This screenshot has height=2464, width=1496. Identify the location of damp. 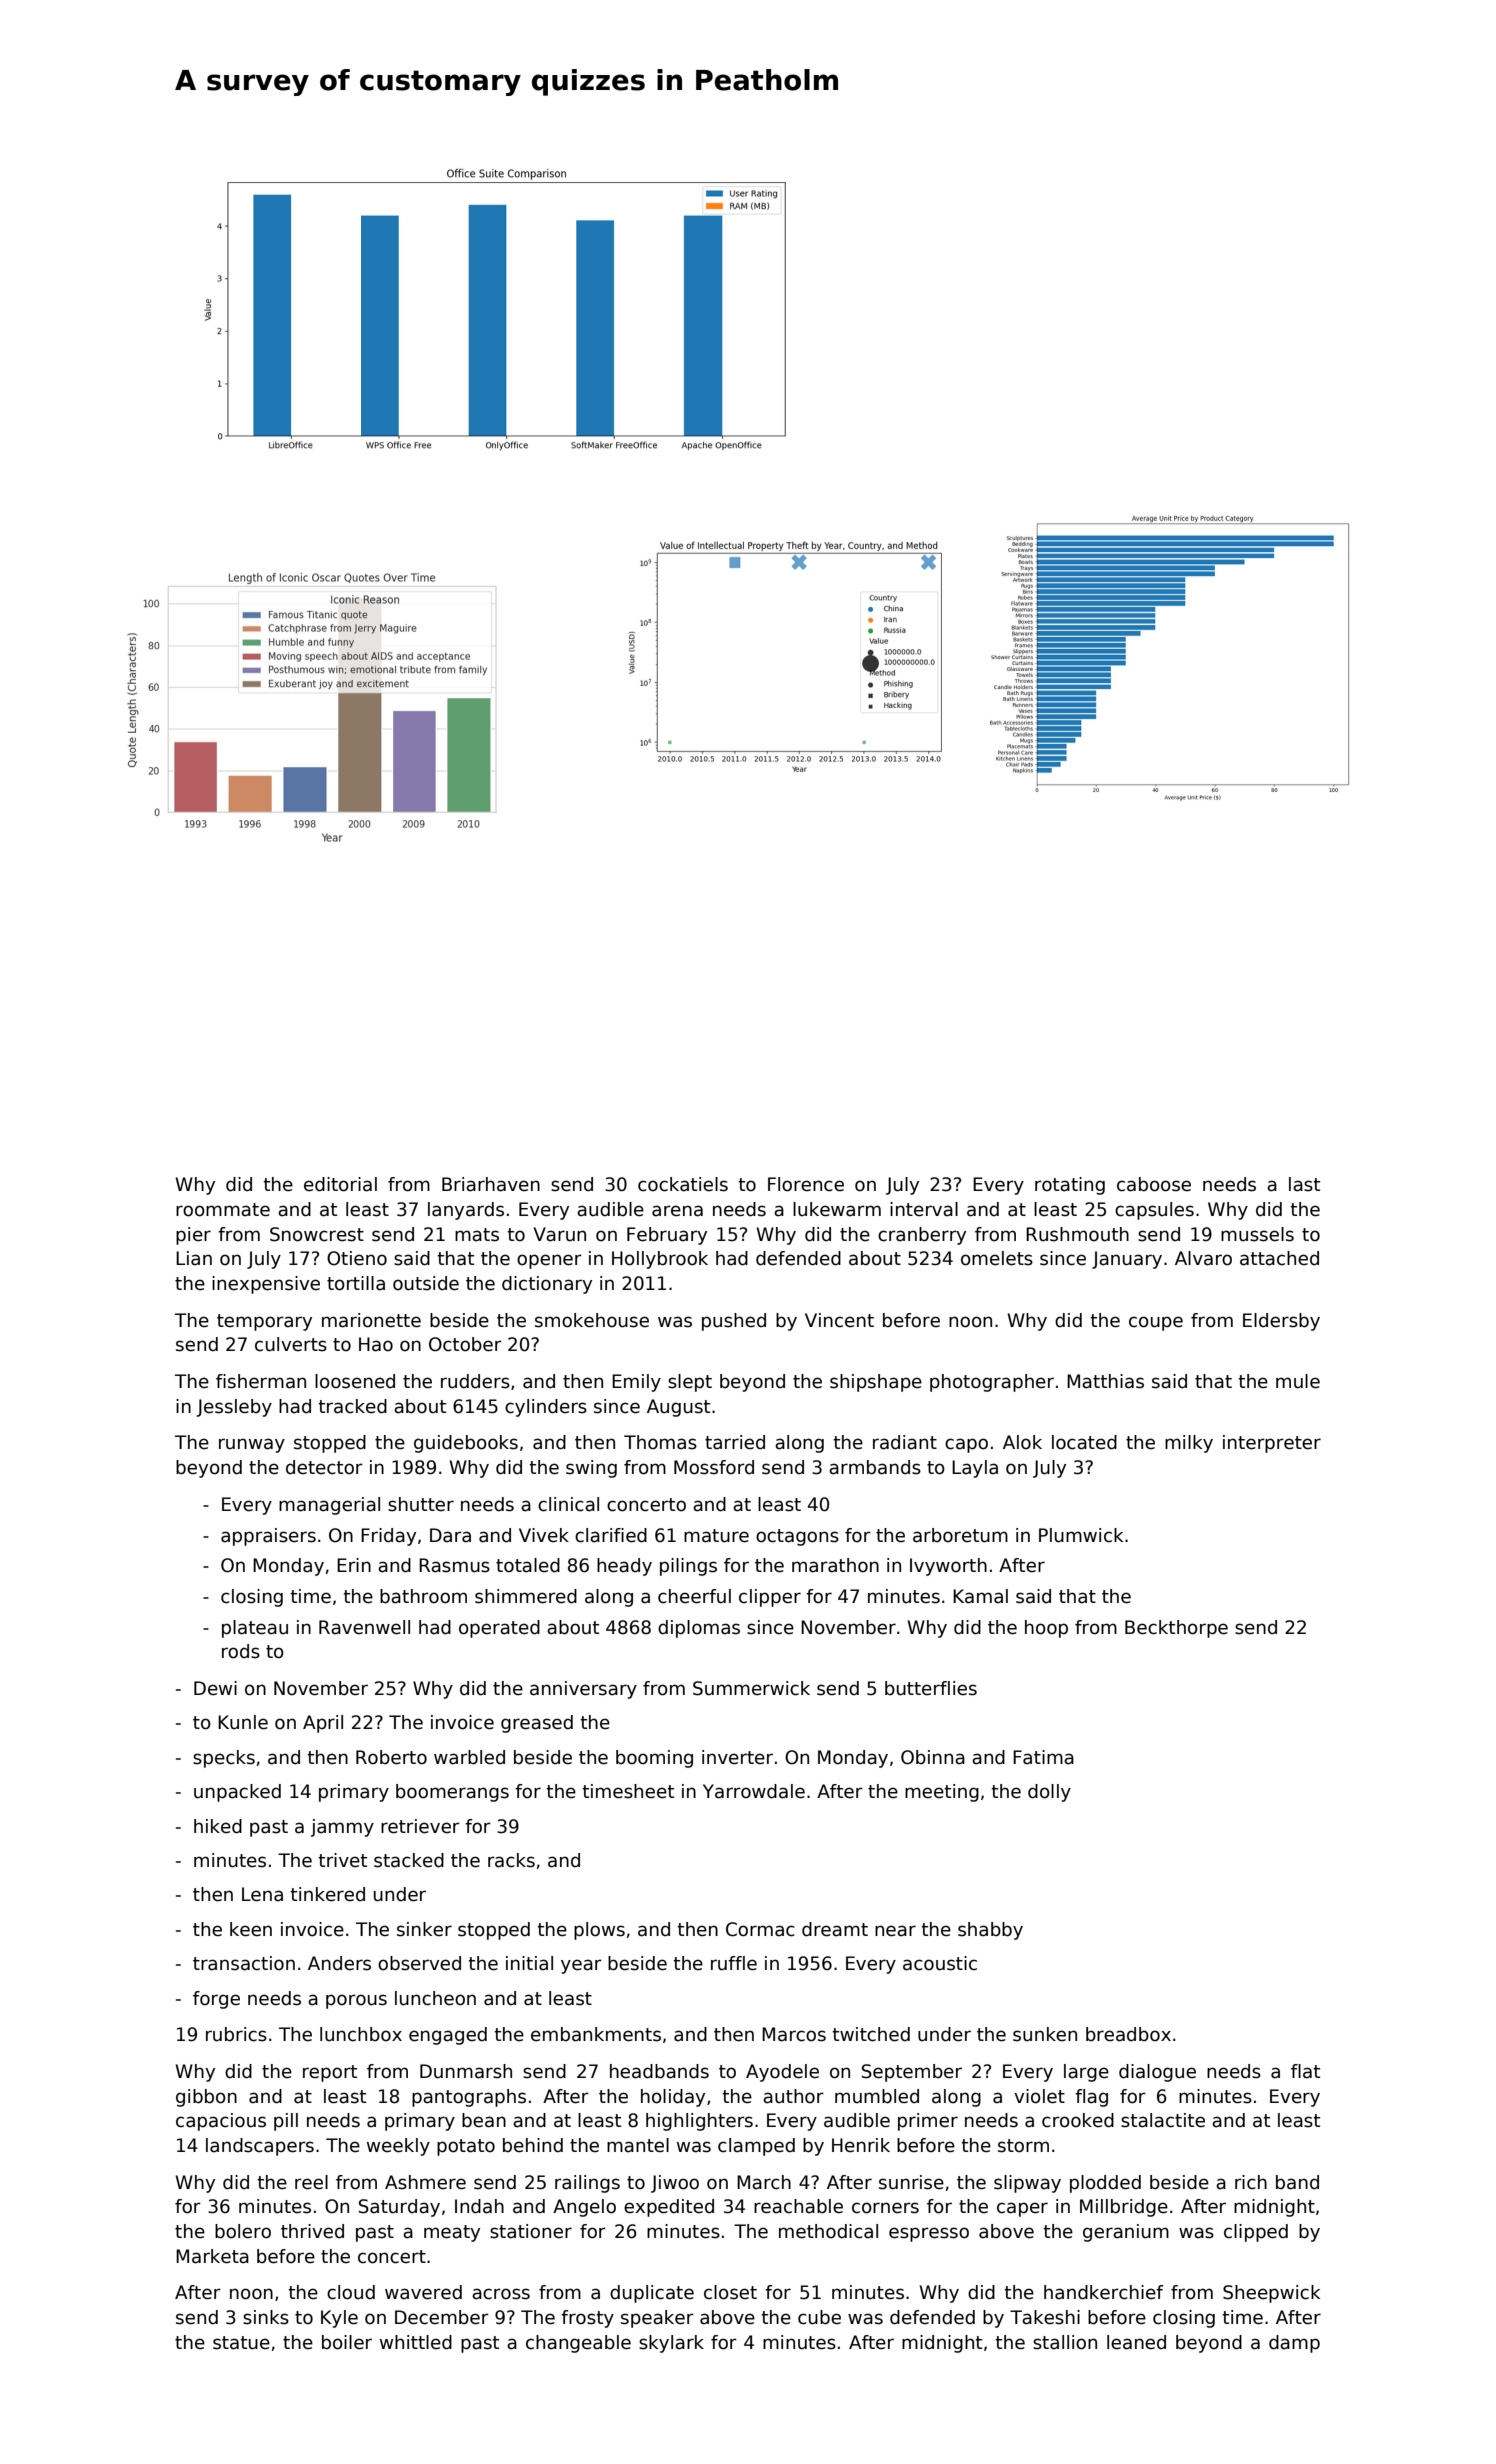
(1294, 2344).
